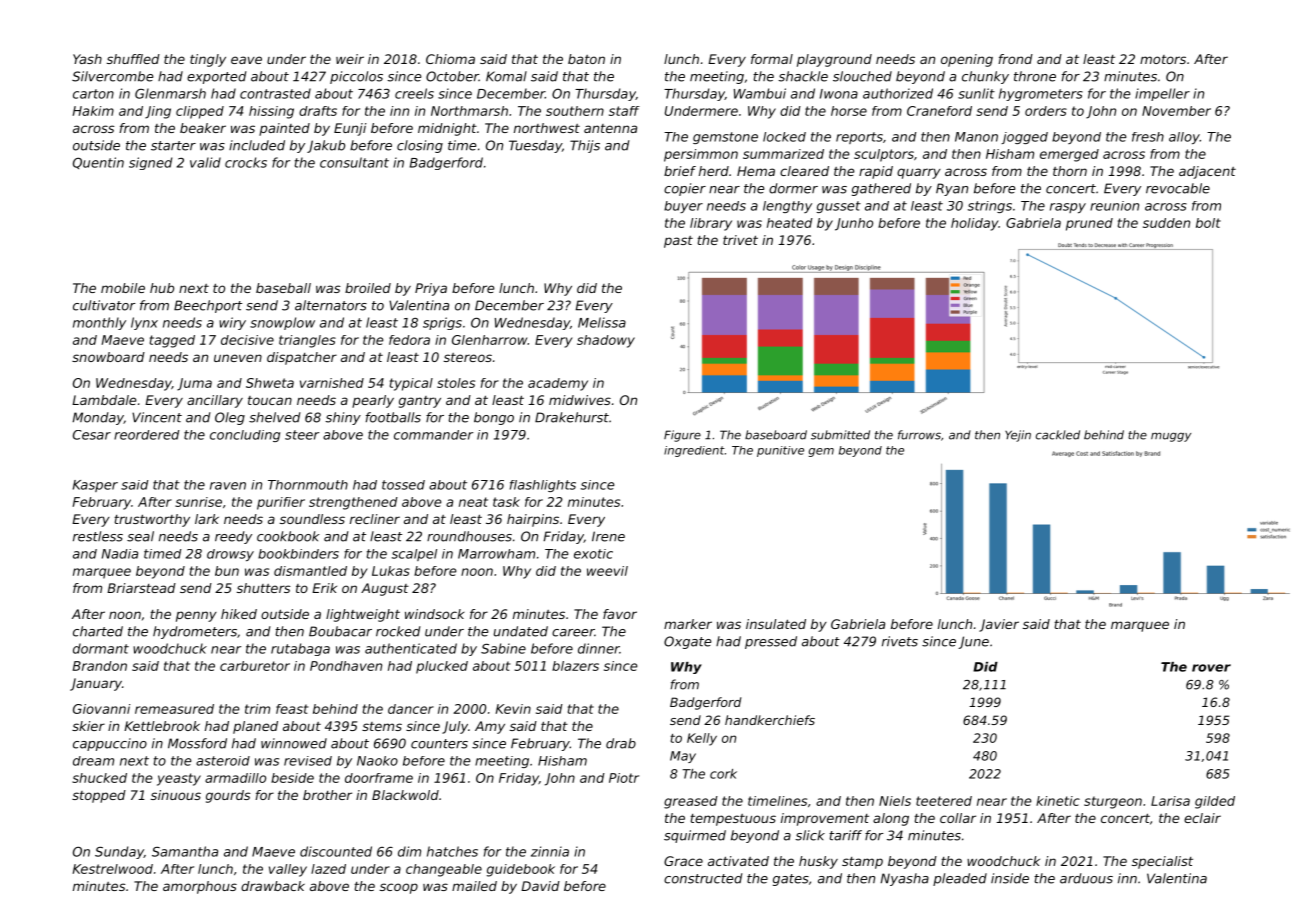  Describe the element at coordinates (292, 778) in the screenshot. I see `beside` at that location.
